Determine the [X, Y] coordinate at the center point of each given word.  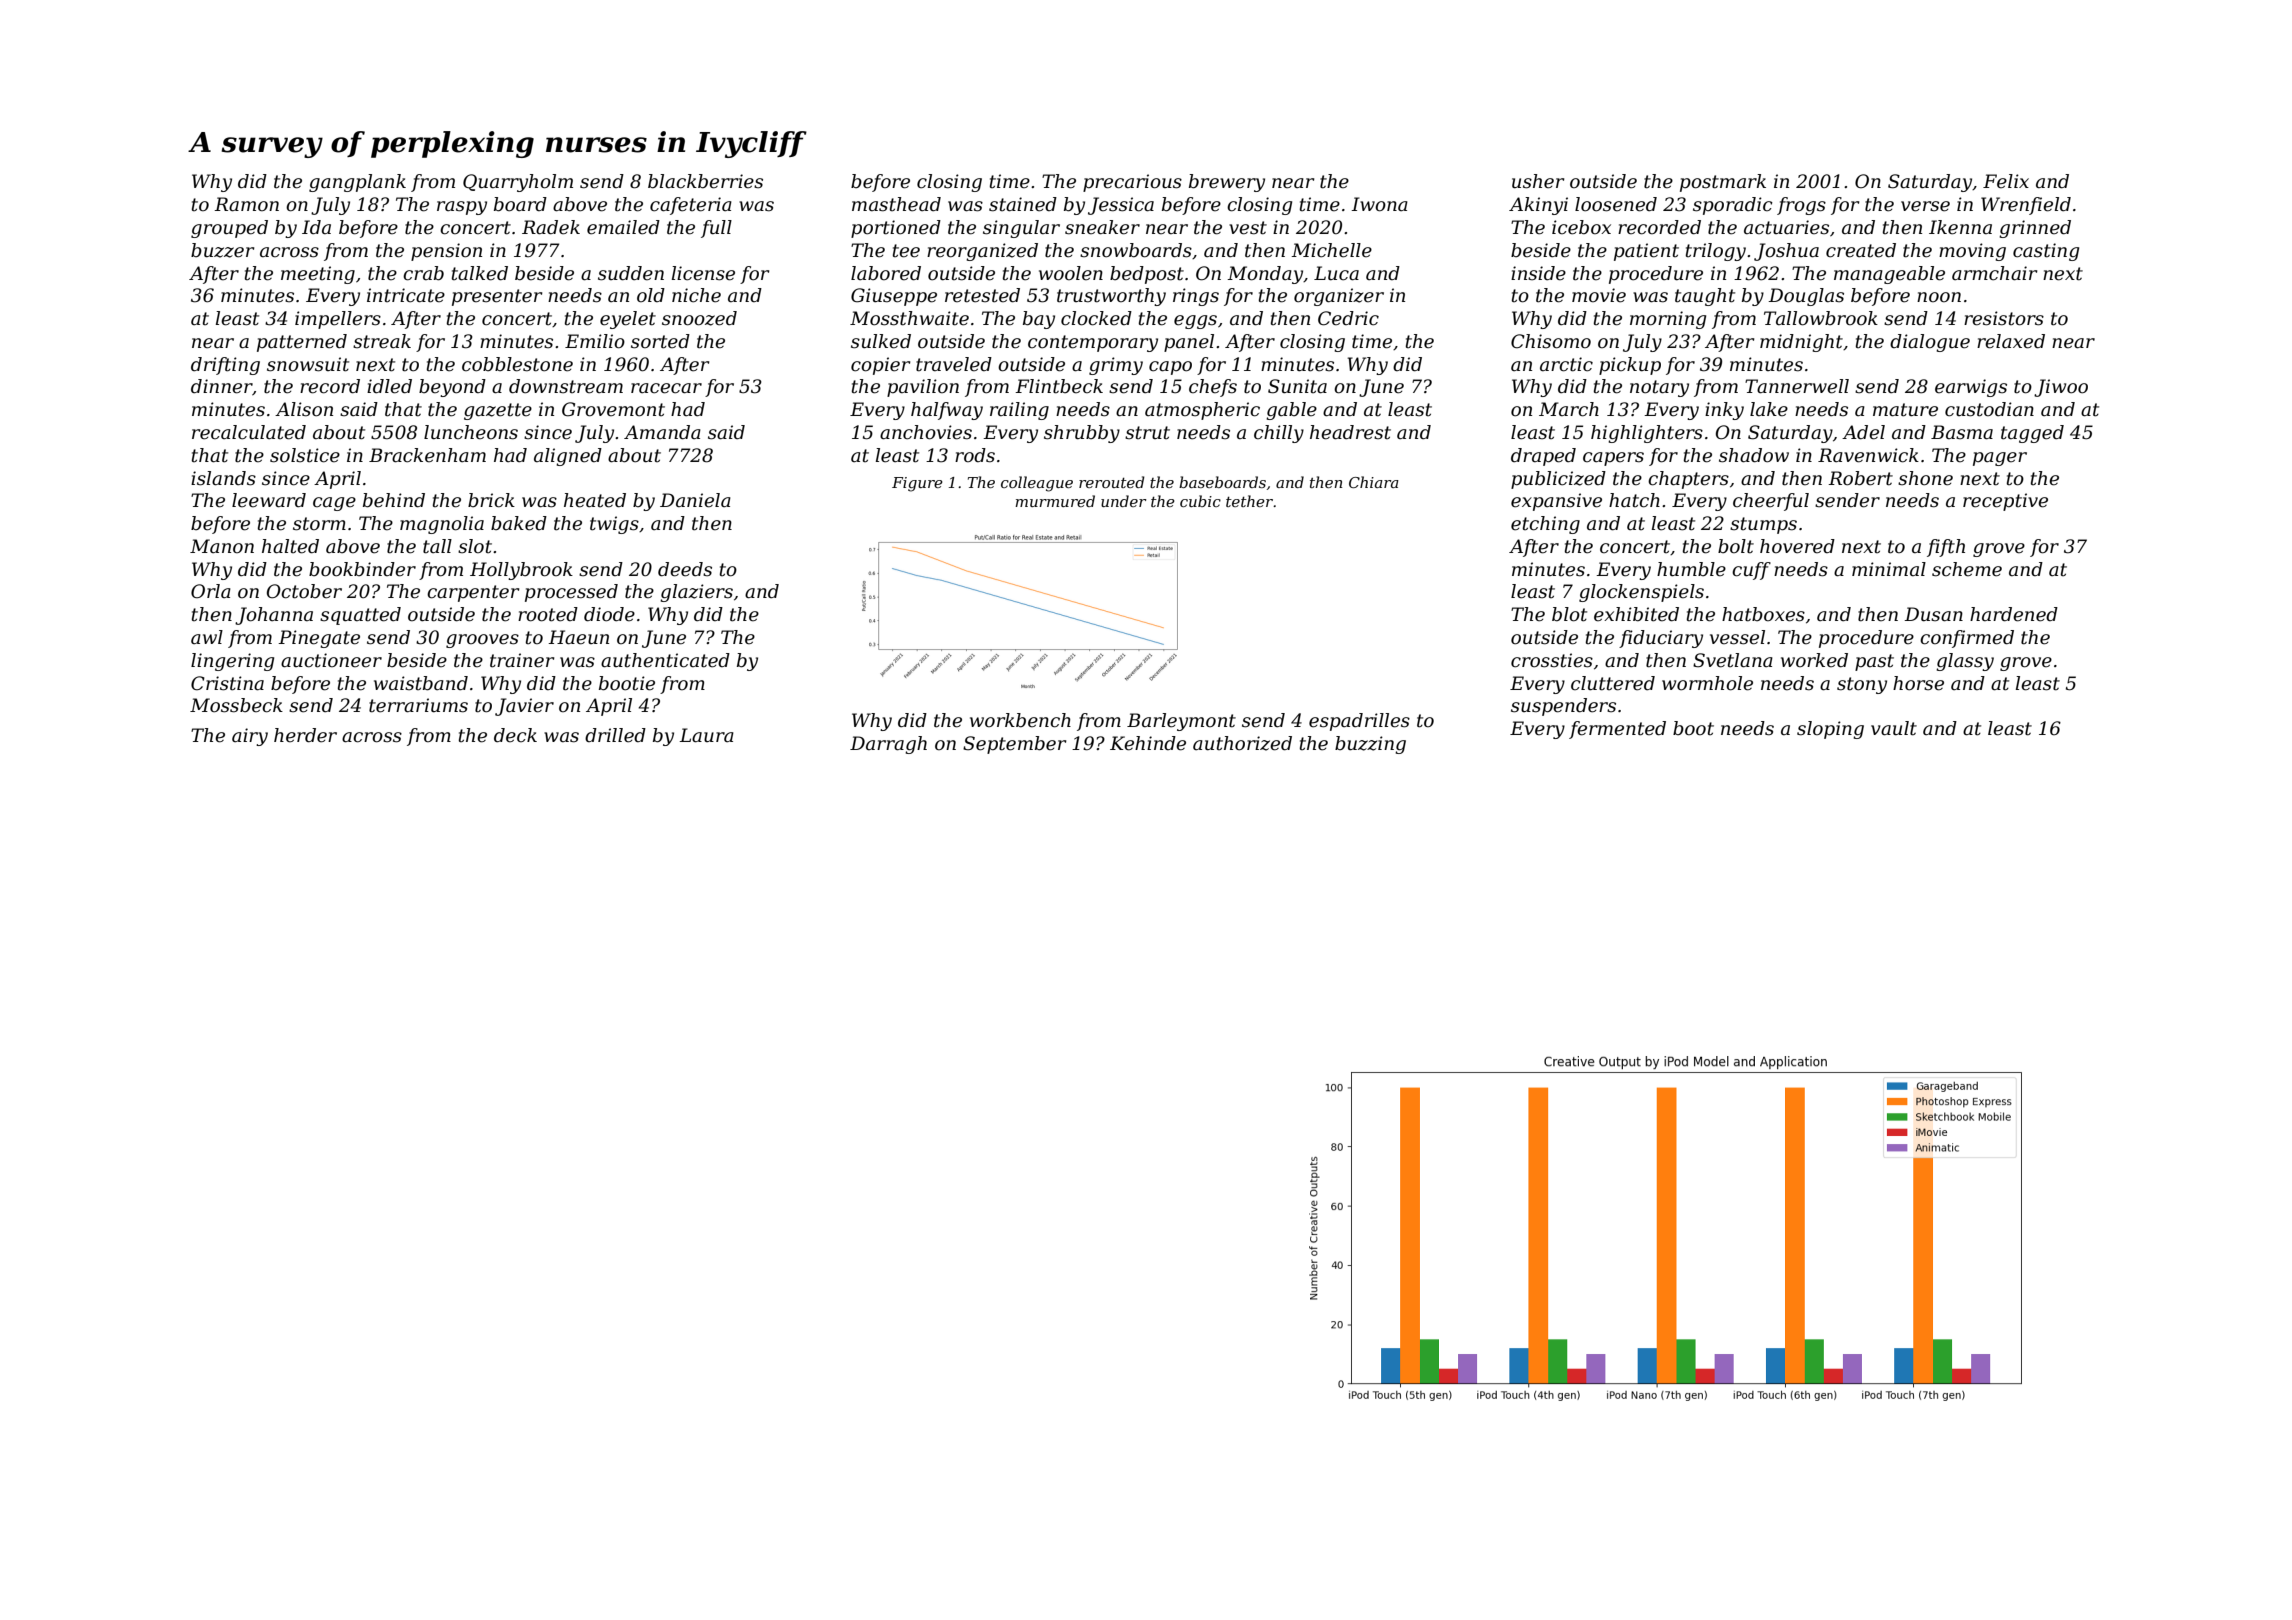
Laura [706, 735]
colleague [1037, 484]
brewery [1227, 183]
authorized [1242, 743]
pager [2000, 459]
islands [223, 478]
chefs [1213, 388]
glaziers [696, 593]
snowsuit [308, 364]
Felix [2006, 181]
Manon [222, 546]
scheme [1967, 569]
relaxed [2011, 341]
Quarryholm [518, 183]
